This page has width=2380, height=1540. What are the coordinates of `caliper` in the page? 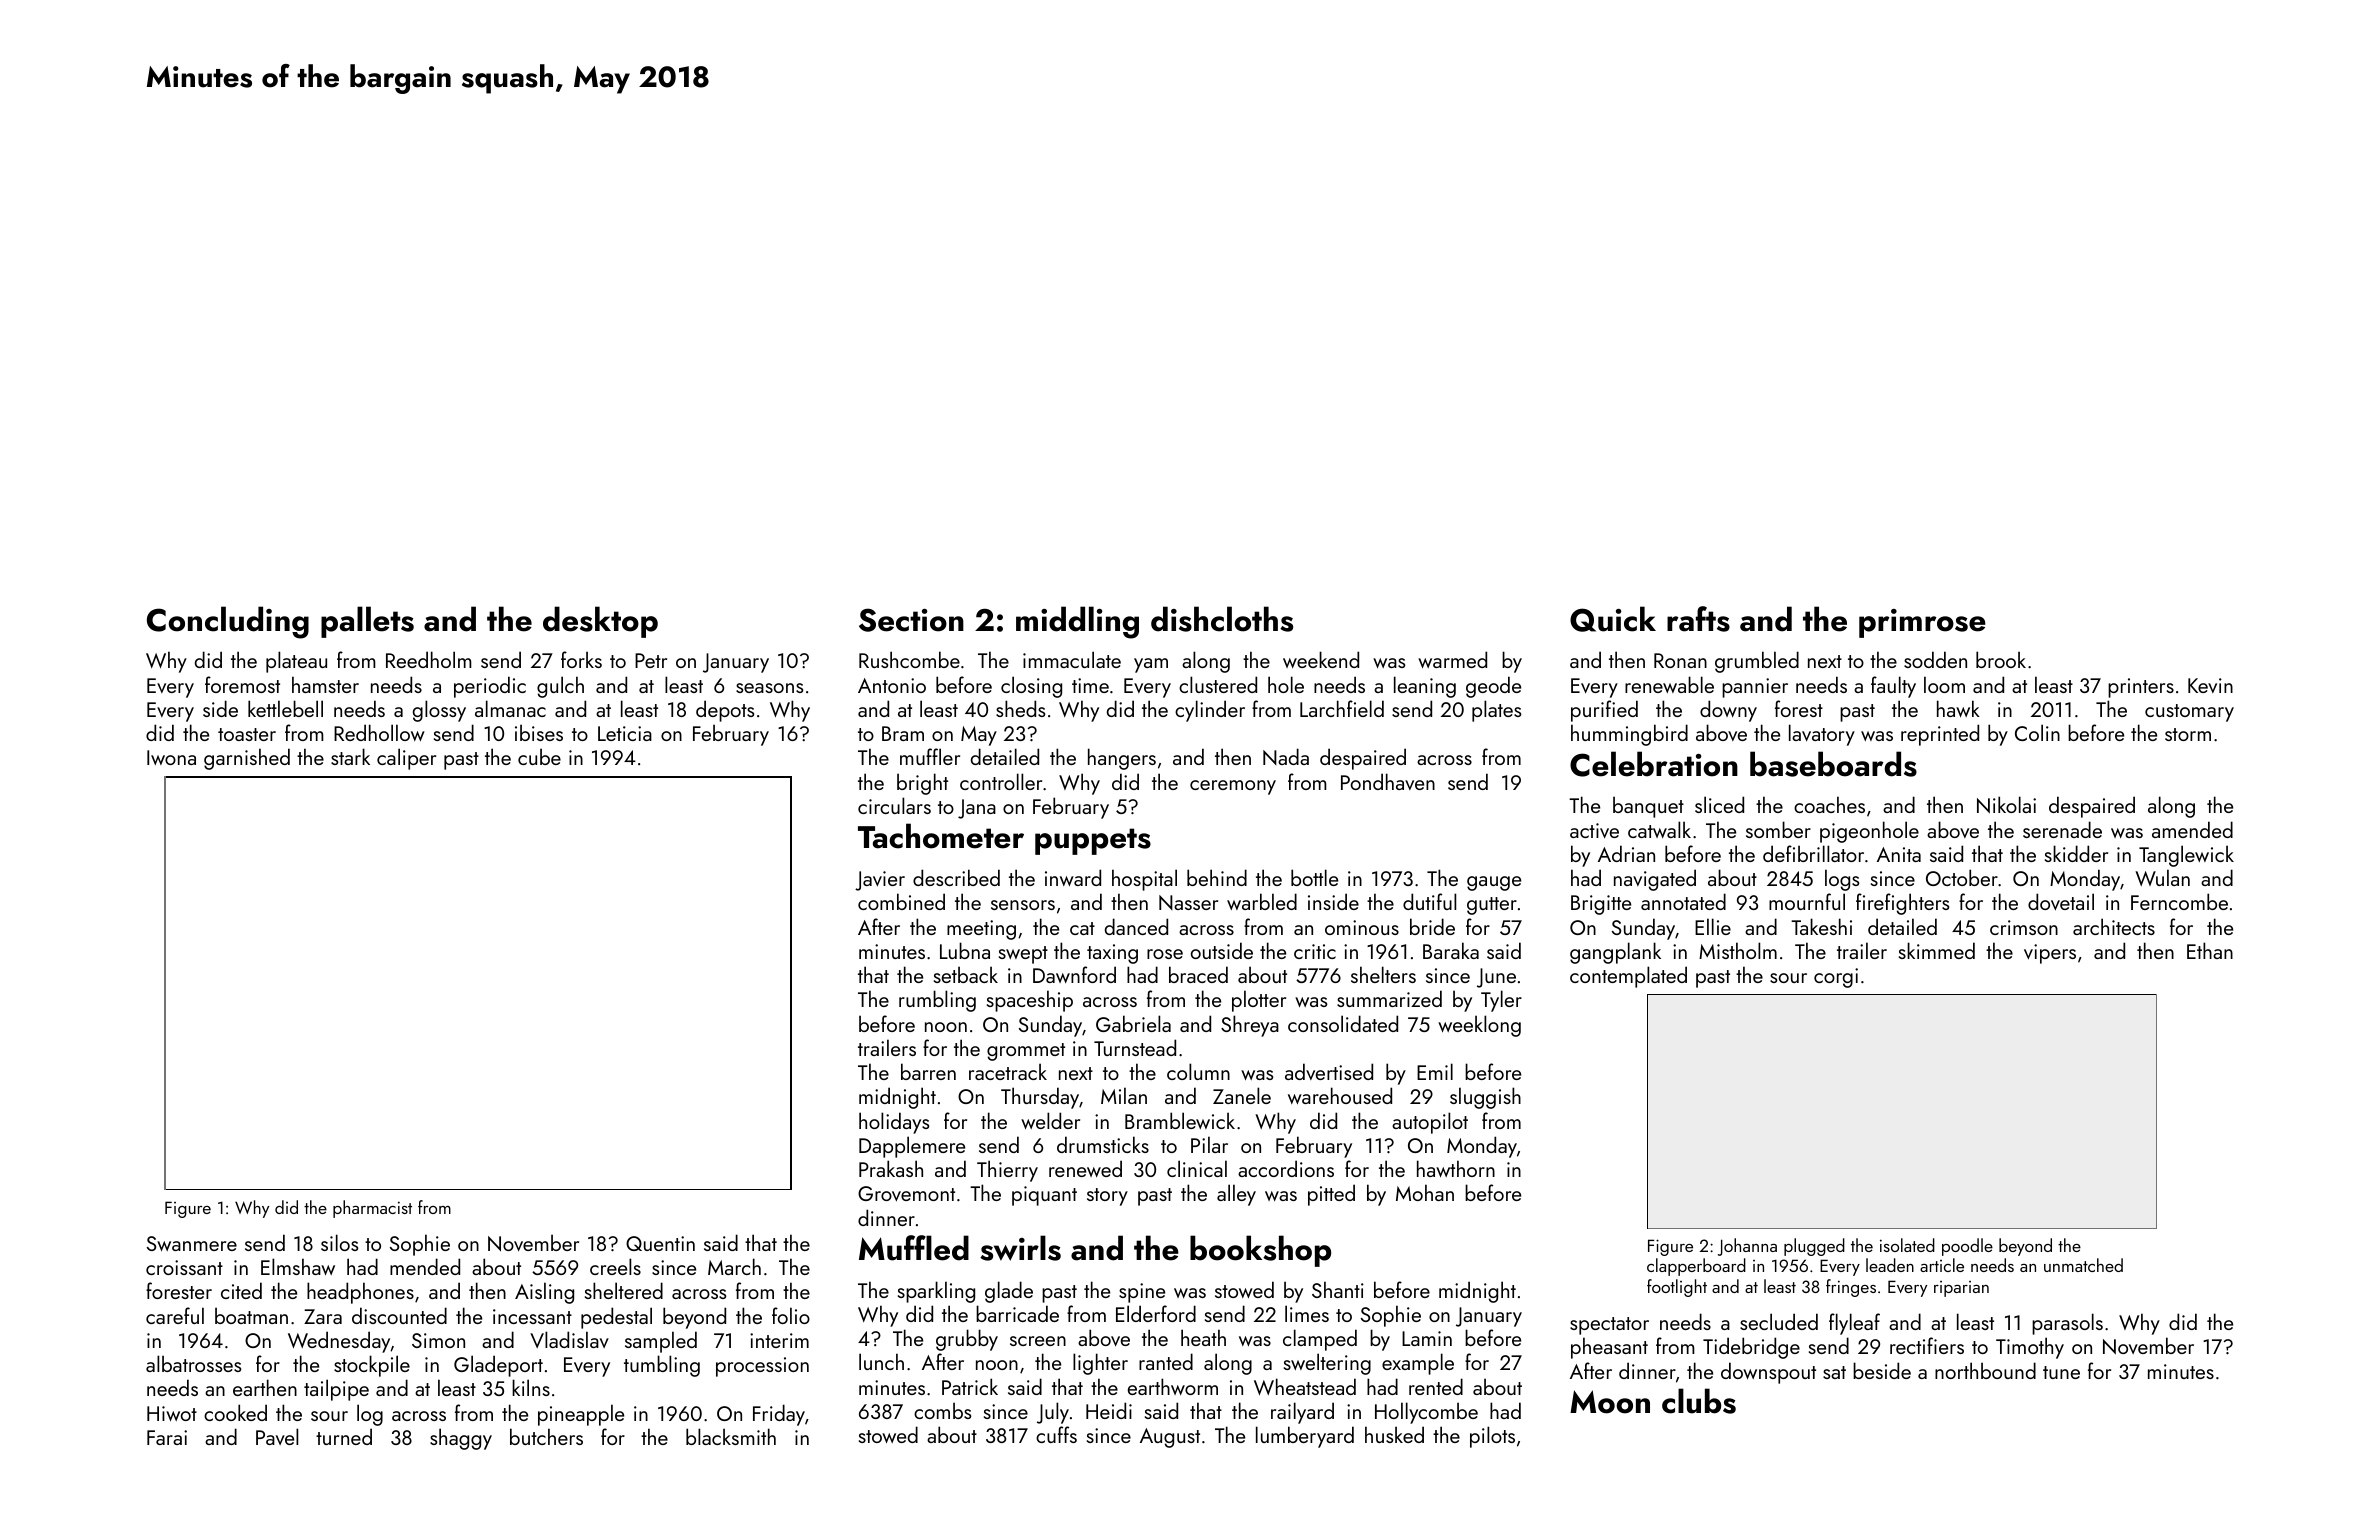 It's located at (406, 759).
